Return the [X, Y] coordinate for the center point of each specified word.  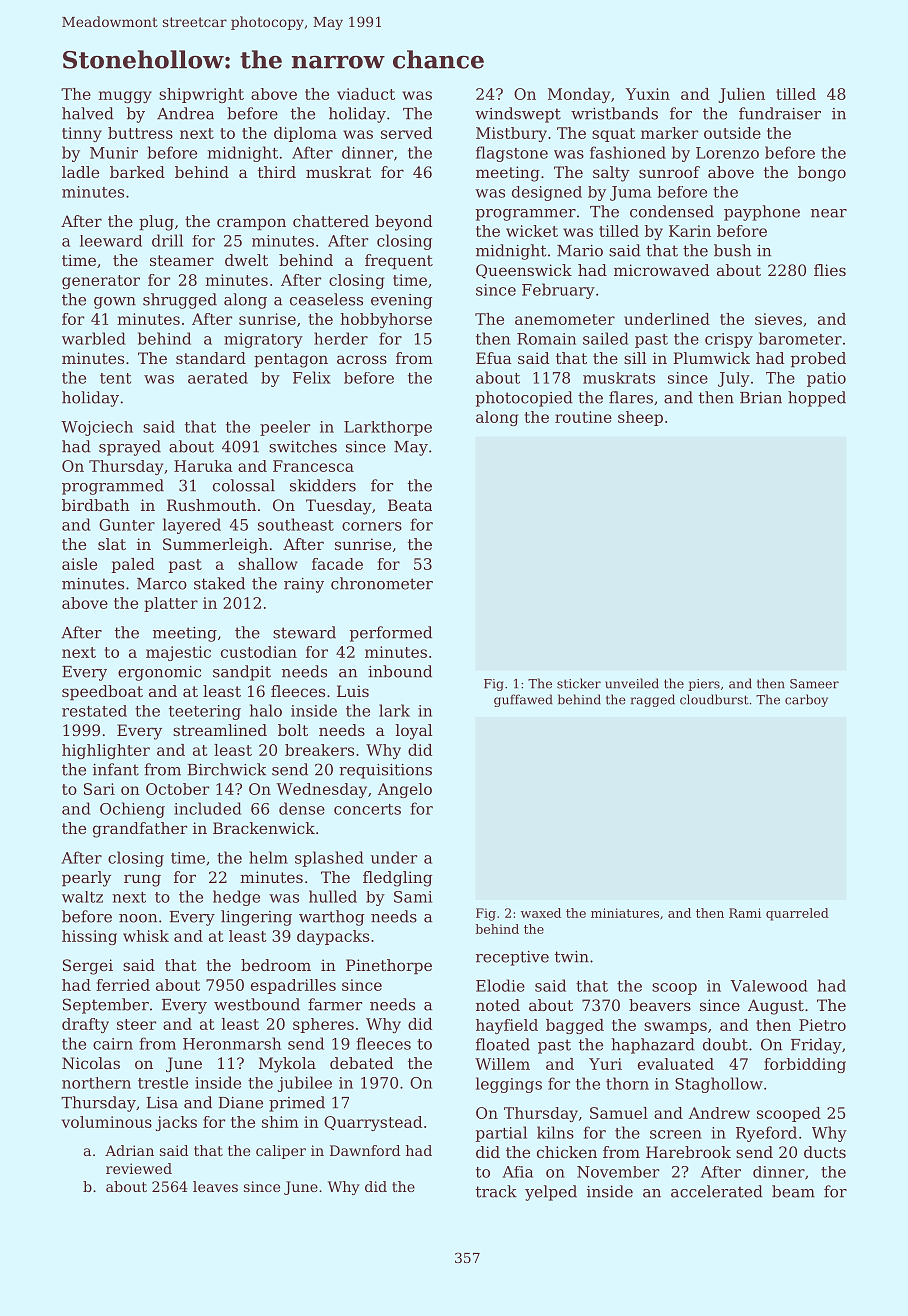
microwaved [662, 270]
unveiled [632, 683]
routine [583, 417]
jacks [176, 1123]
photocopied [524, 399]
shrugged [180, 301]
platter [171, 604]
